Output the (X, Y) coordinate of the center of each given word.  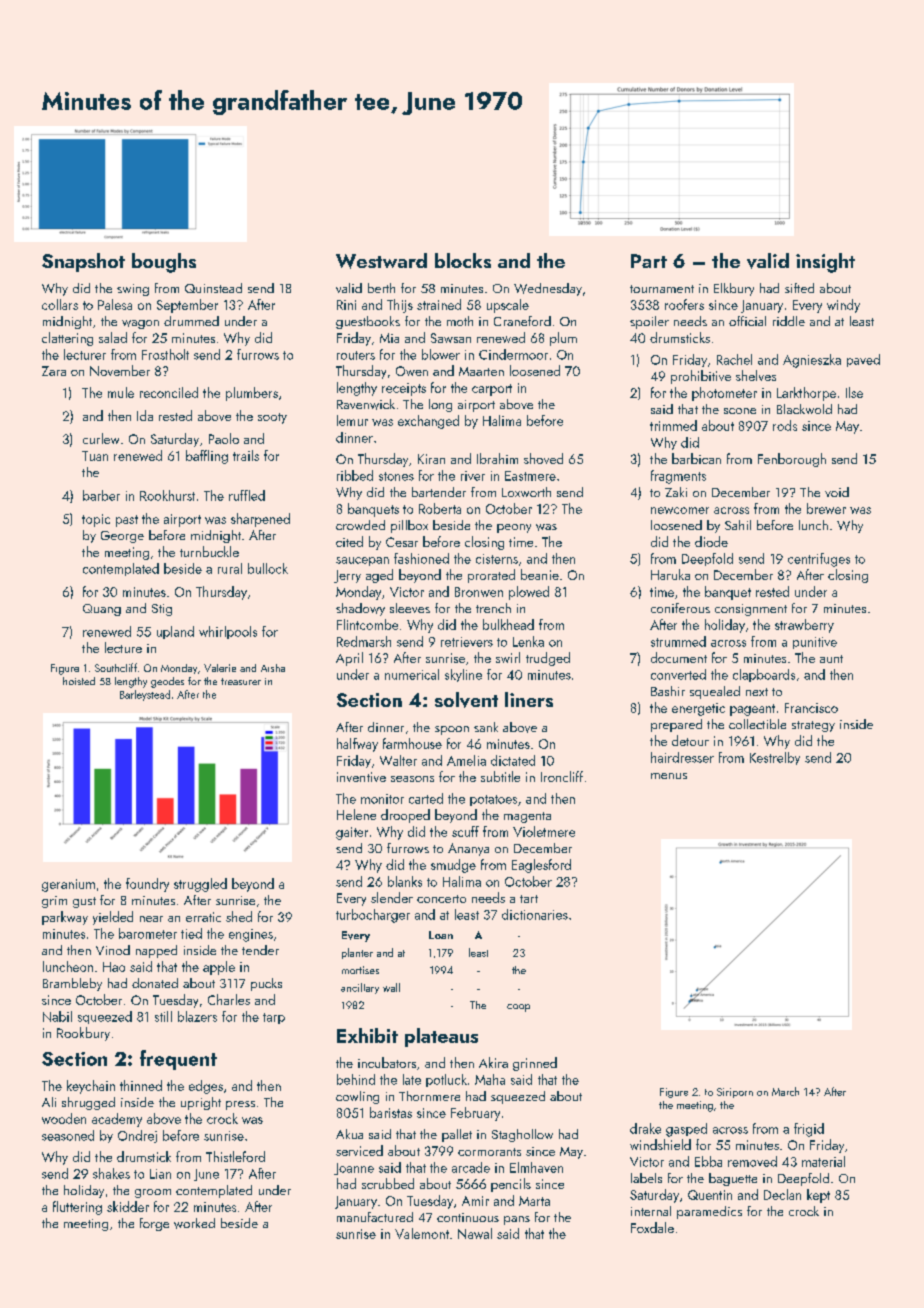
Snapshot (83, 262)
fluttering (77, 1208)
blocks (463, 260)
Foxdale (652, 1227)
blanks (405, 881)
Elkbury (734, 289)
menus (669, 776)
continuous (468, 1217)
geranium (68, 885)
